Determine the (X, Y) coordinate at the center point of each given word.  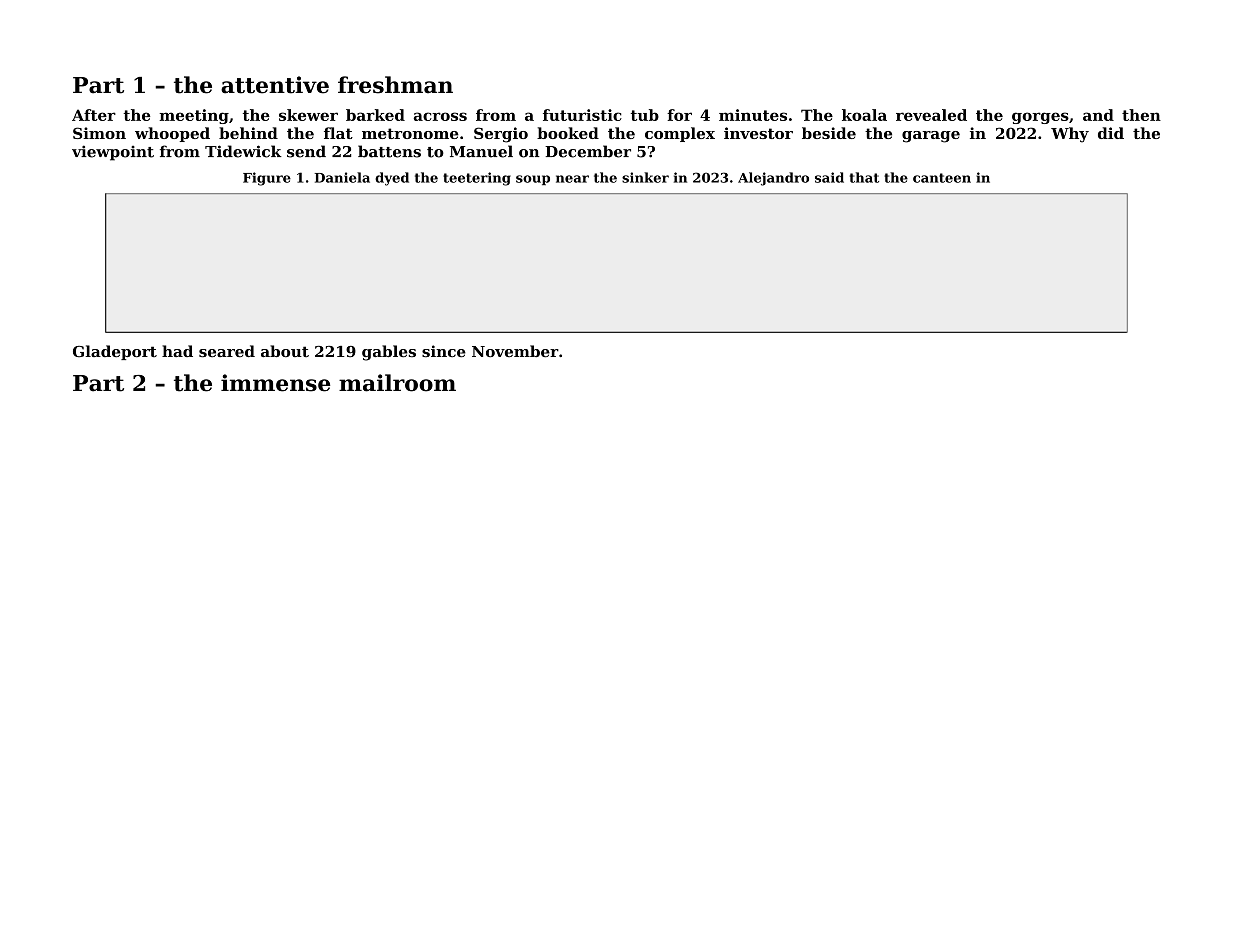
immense (275, 383)
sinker (645, 177)
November (515, 351)
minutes (753, 115)
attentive (275, 85)
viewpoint (113, 153)
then (1141, 115)
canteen (942, 178)
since (444, 351)
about (285, 351)
